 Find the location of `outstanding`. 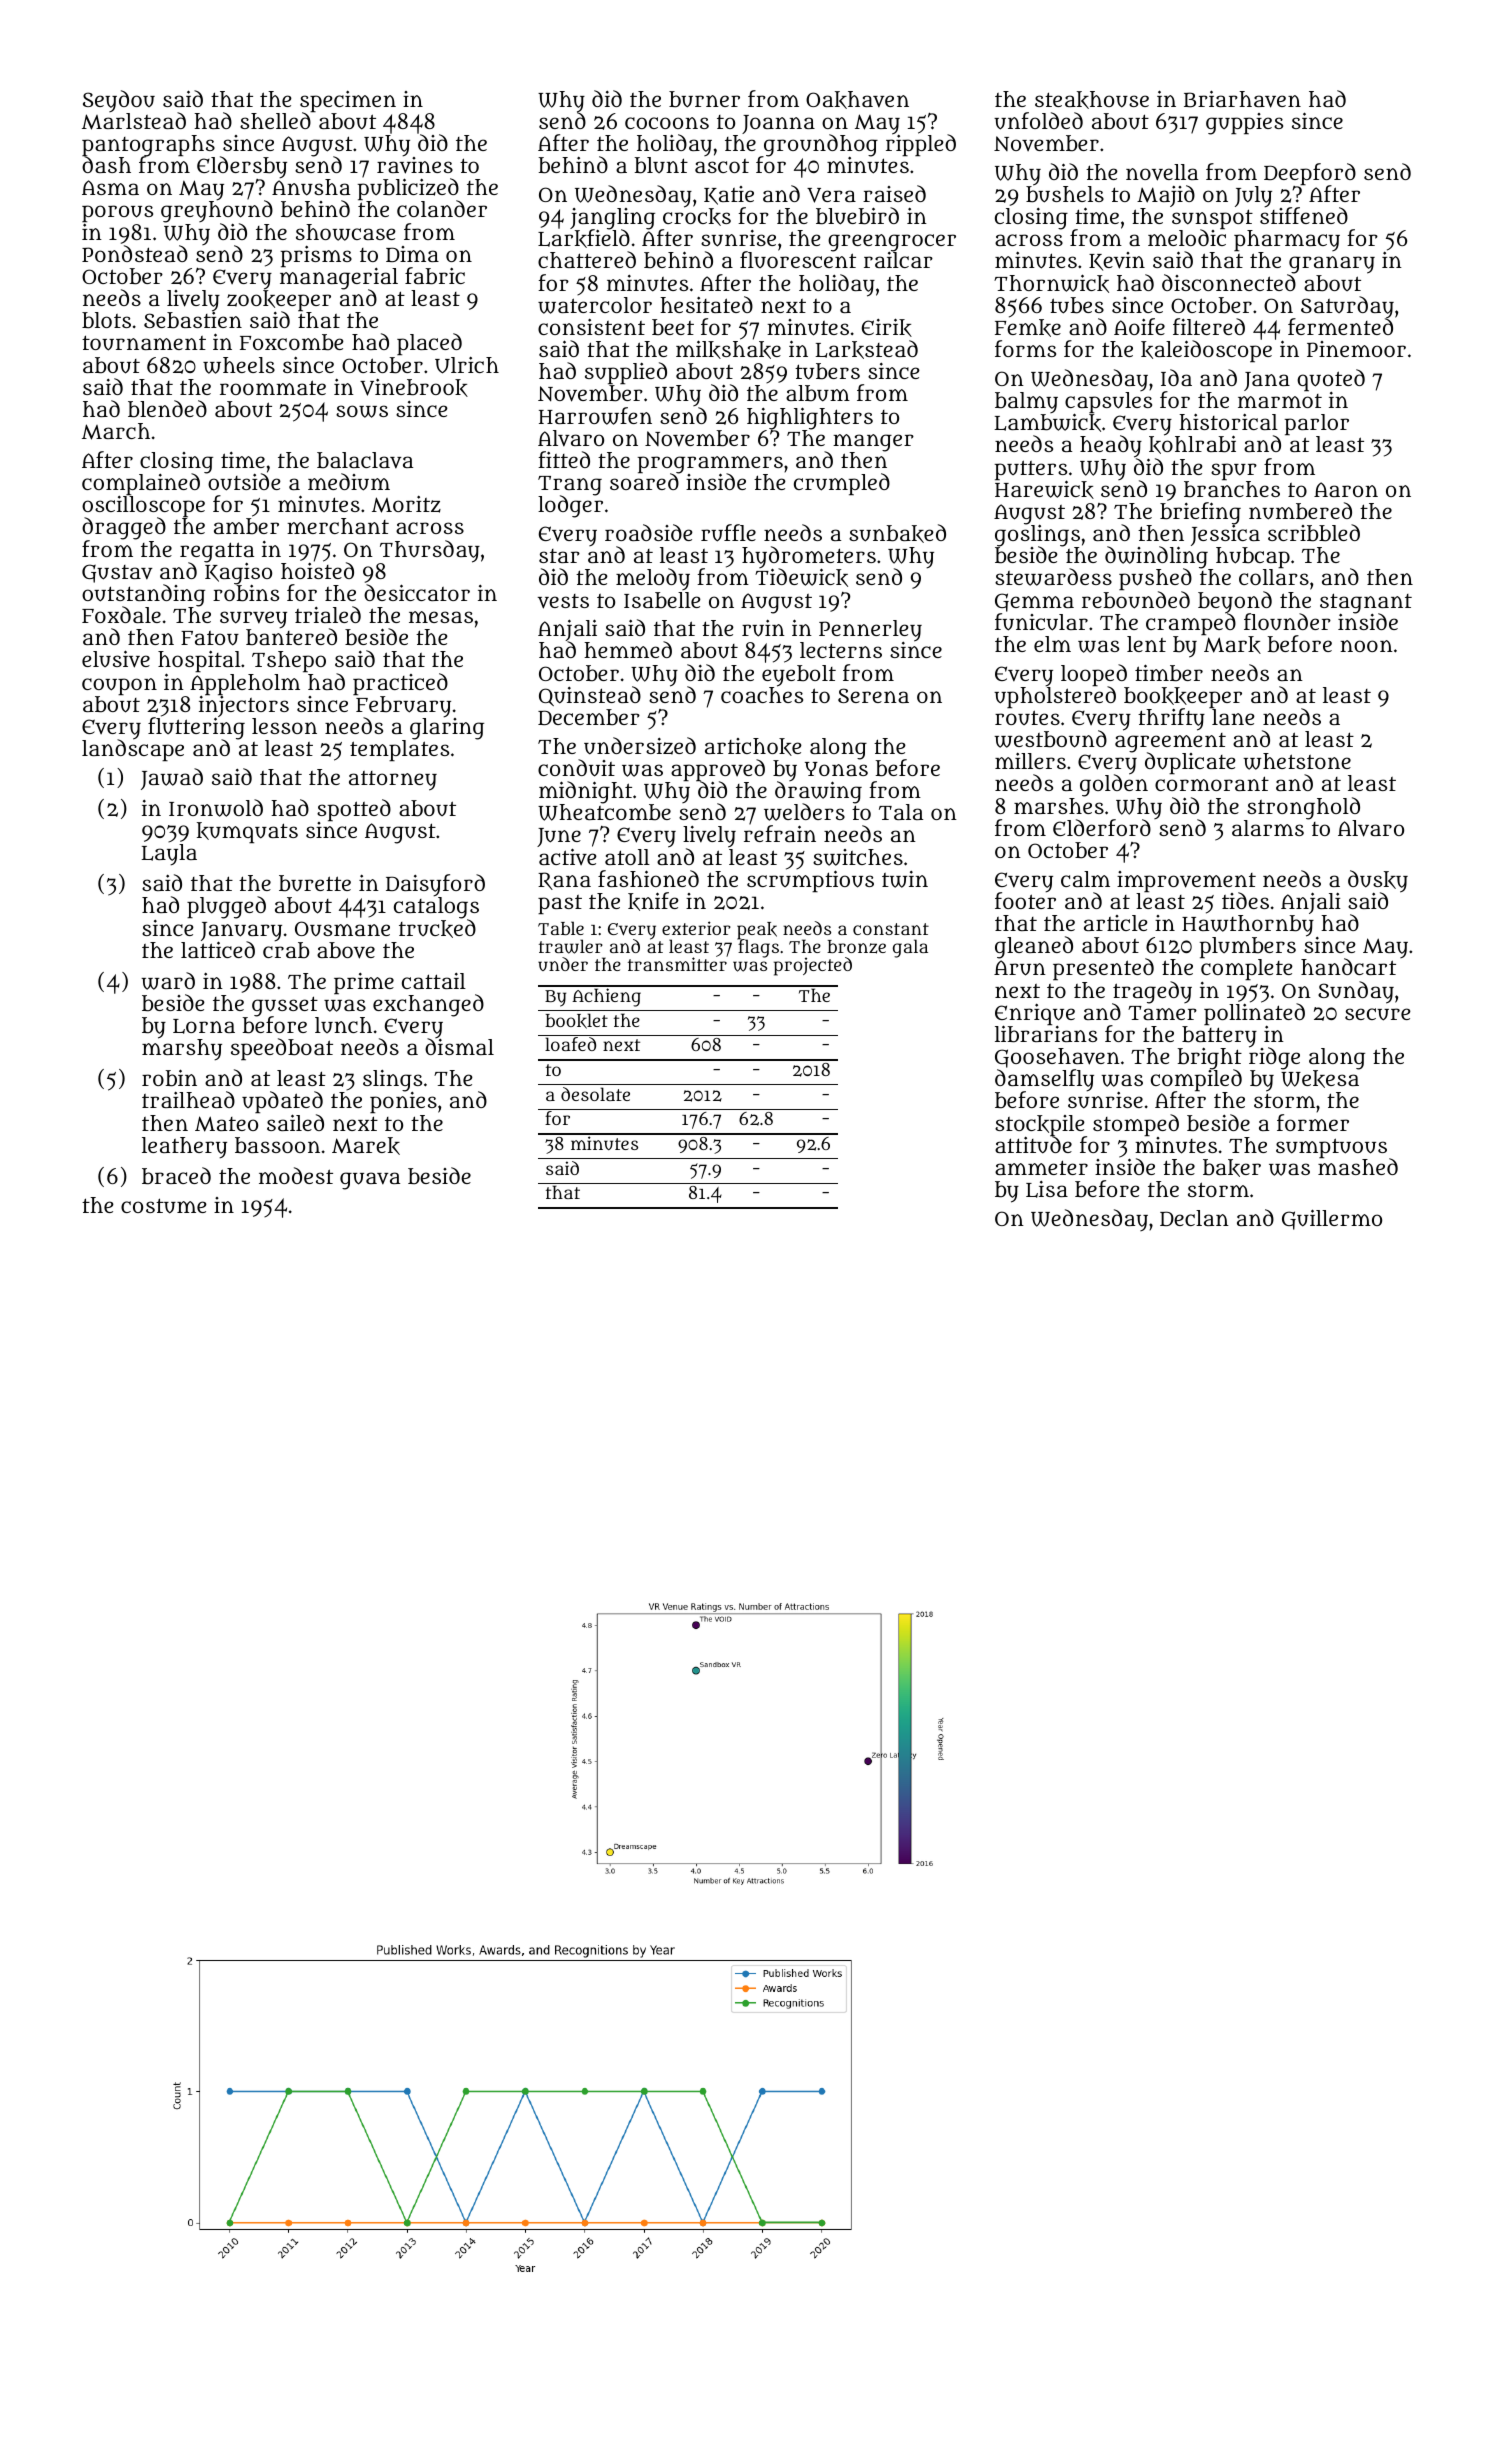

outstanding is located at coordinates (143, 595).
